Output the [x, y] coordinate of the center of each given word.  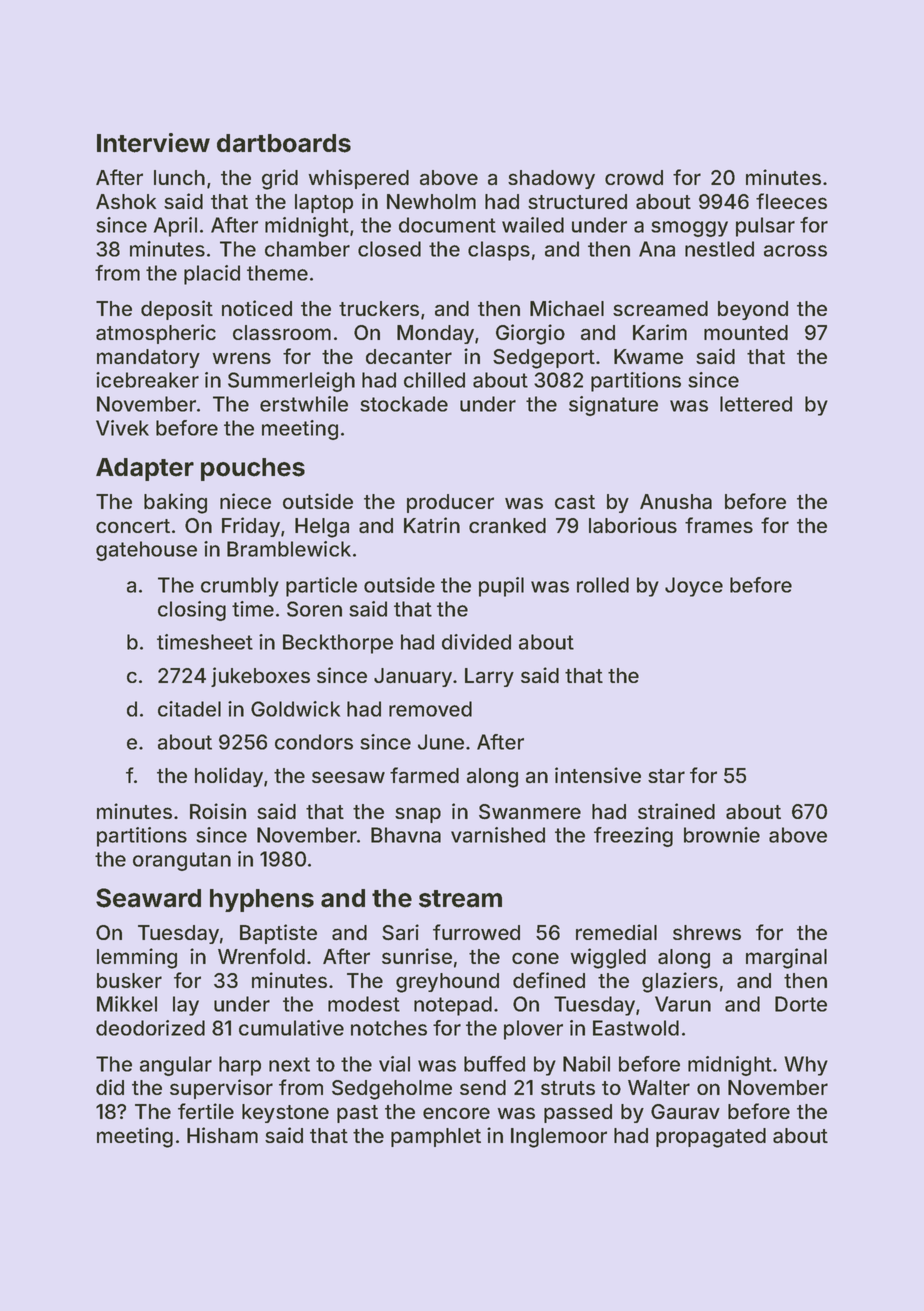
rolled [603, 585]
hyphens [262, 900]
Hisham [222, 1135]
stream [460, 899]
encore [456, 1113]
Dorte [801, 1004]
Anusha [676, 501]
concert [133, 526]
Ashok [126, 201]
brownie [722, 835]
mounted [746, 332]
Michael [567, 308]
